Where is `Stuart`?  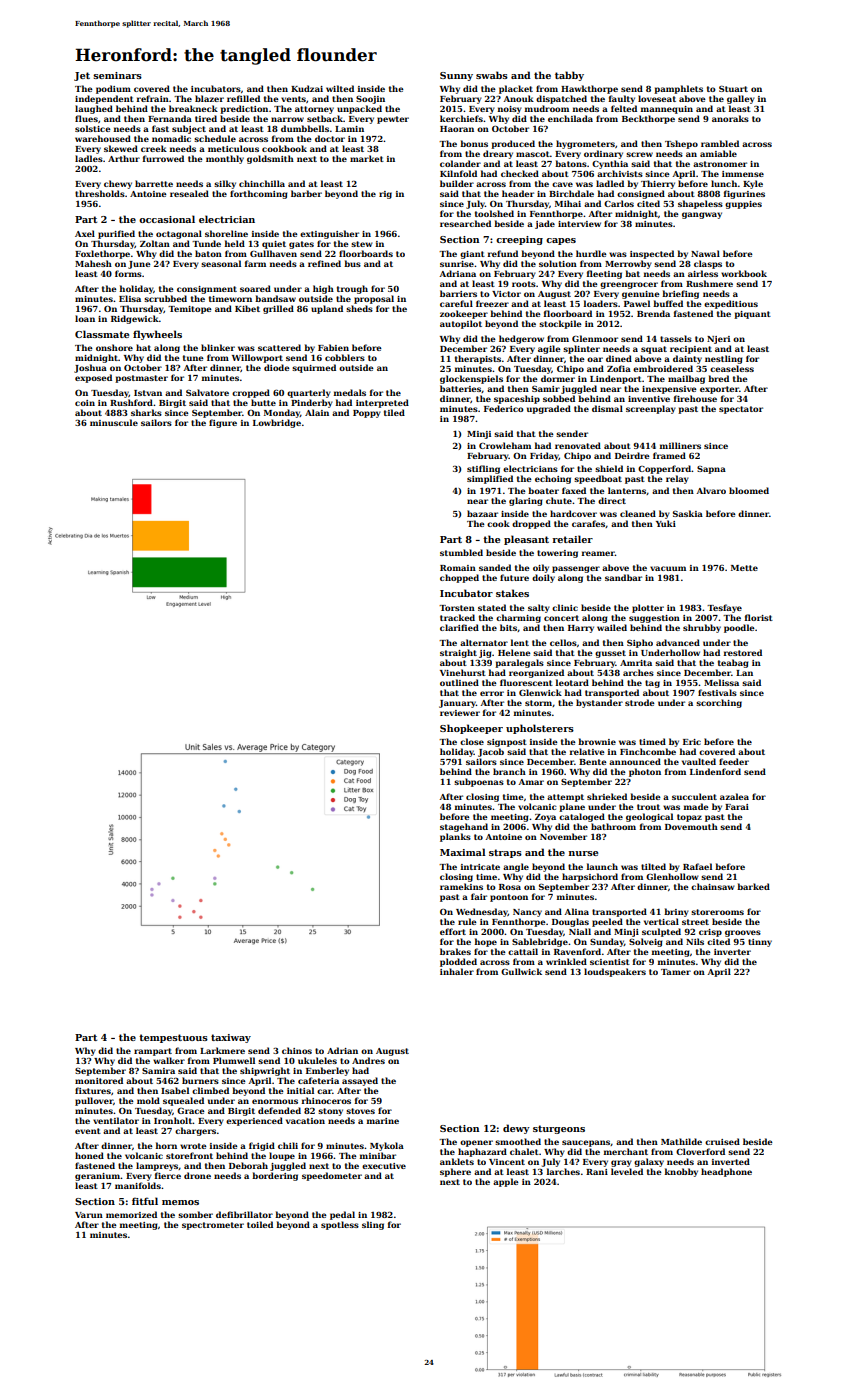 Stuart is located at coordinates (733, 89).
